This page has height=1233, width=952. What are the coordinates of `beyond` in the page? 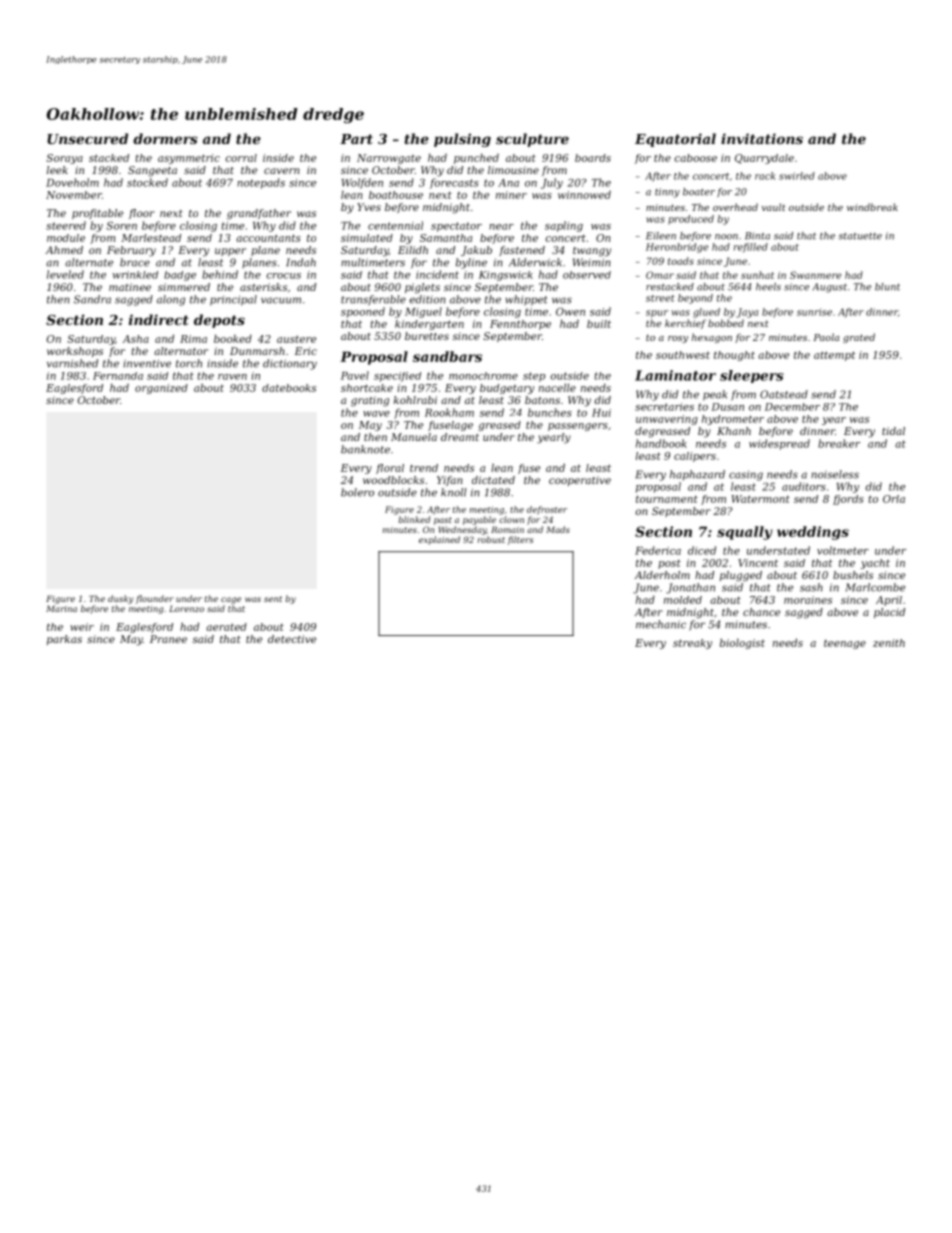 It's located at (695, 299).
